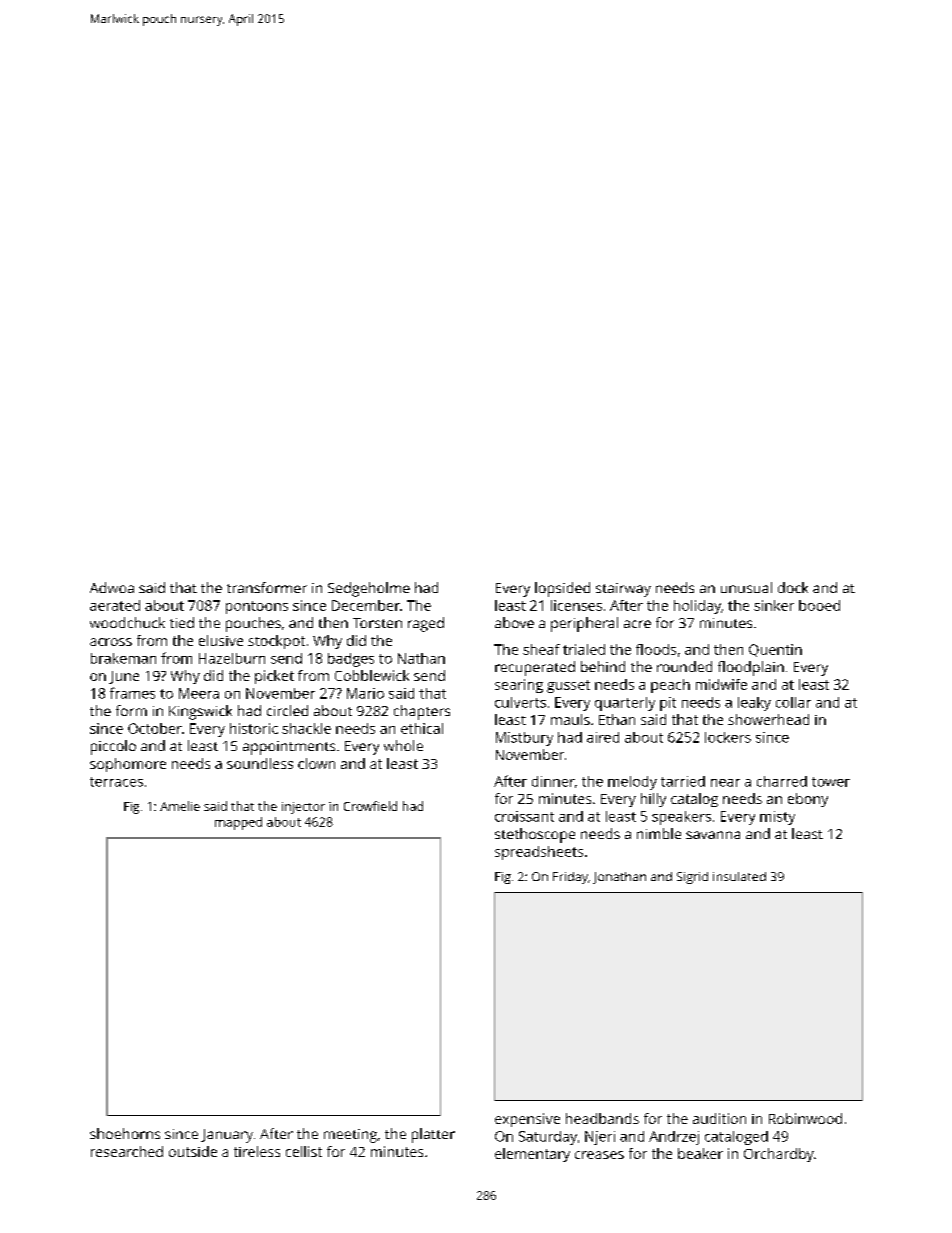 The image size is (952, 1233). What do you see at coordinates (683, 781) in the screenshot?
I see `tarried` at bounding box center [683, 781].
